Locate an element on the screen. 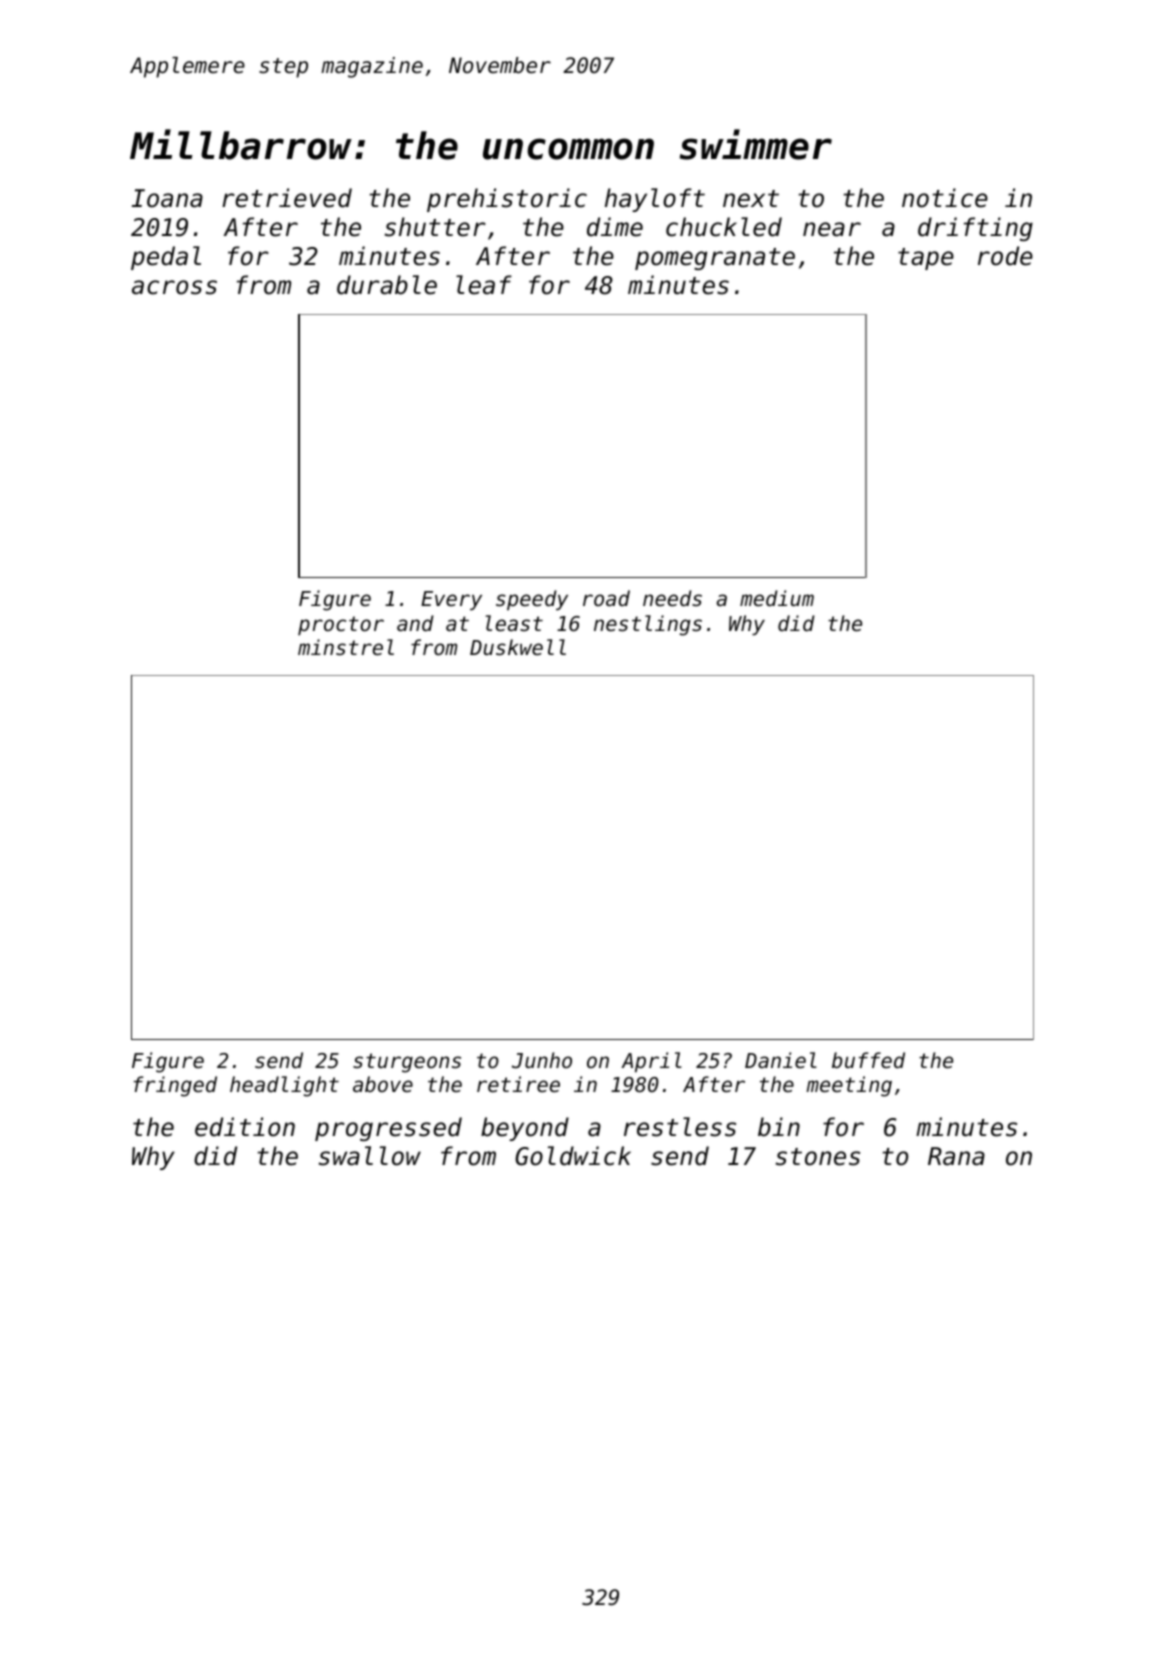 The width and height of the screenshot is (1165, 1654). nestlings is located at coordinates (648, 625).
